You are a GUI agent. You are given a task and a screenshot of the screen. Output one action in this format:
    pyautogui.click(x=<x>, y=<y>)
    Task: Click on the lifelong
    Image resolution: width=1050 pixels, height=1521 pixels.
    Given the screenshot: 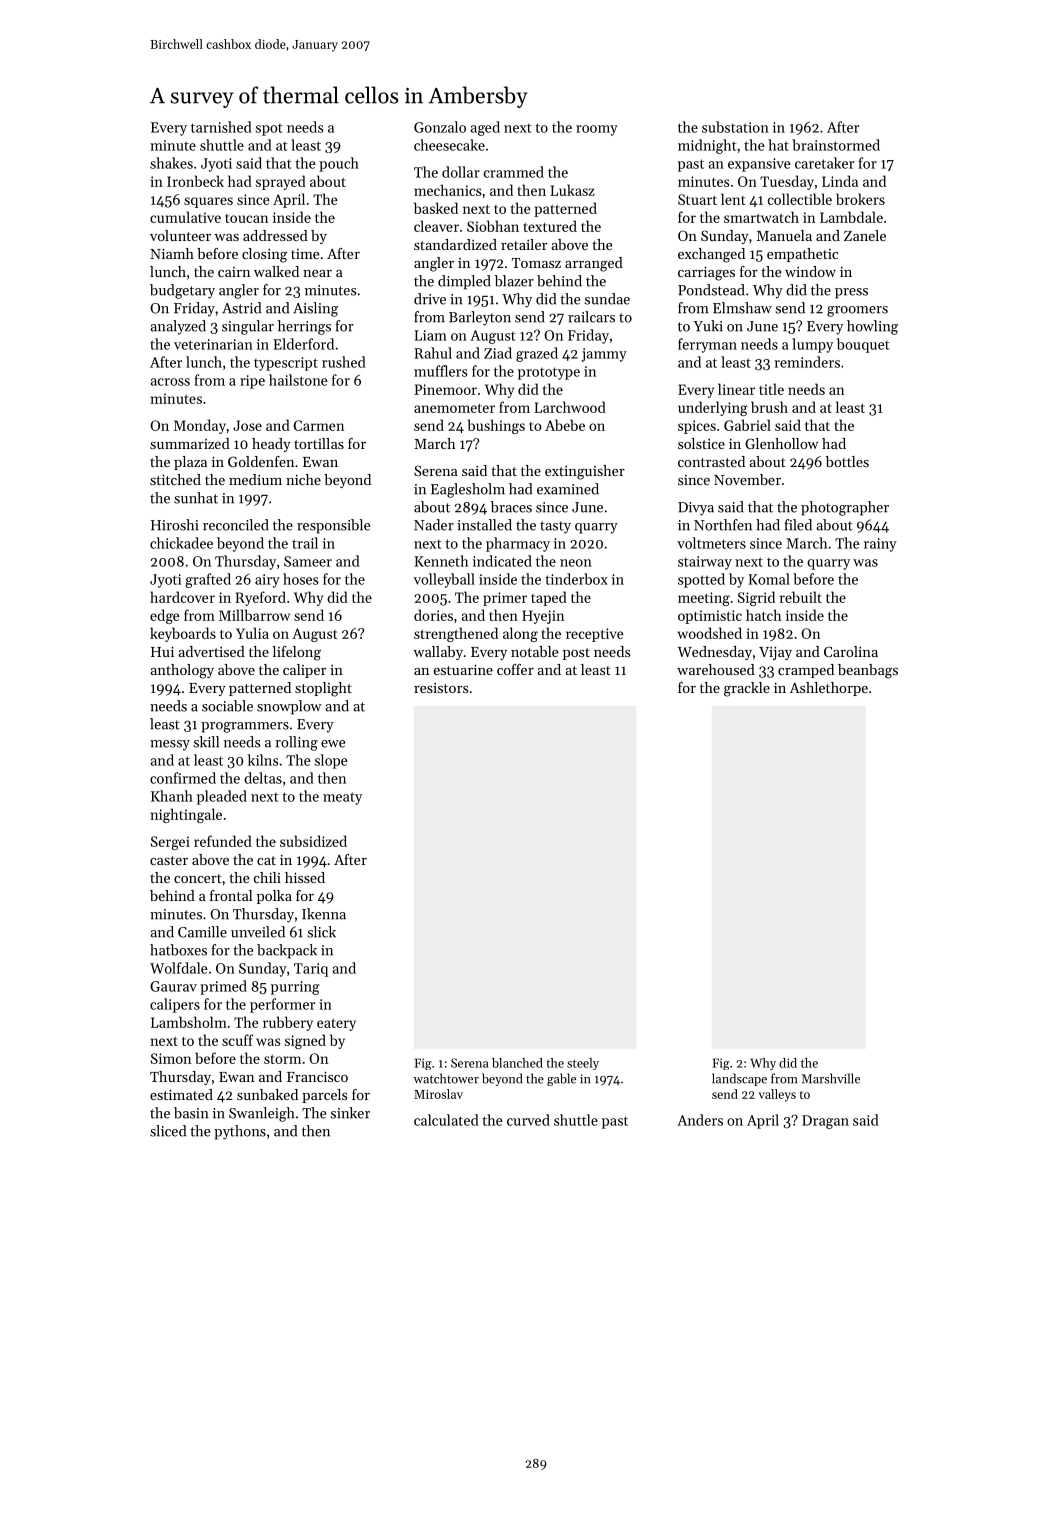 What is the action you would take?
    pyautogui.click(x=296, y=653)
